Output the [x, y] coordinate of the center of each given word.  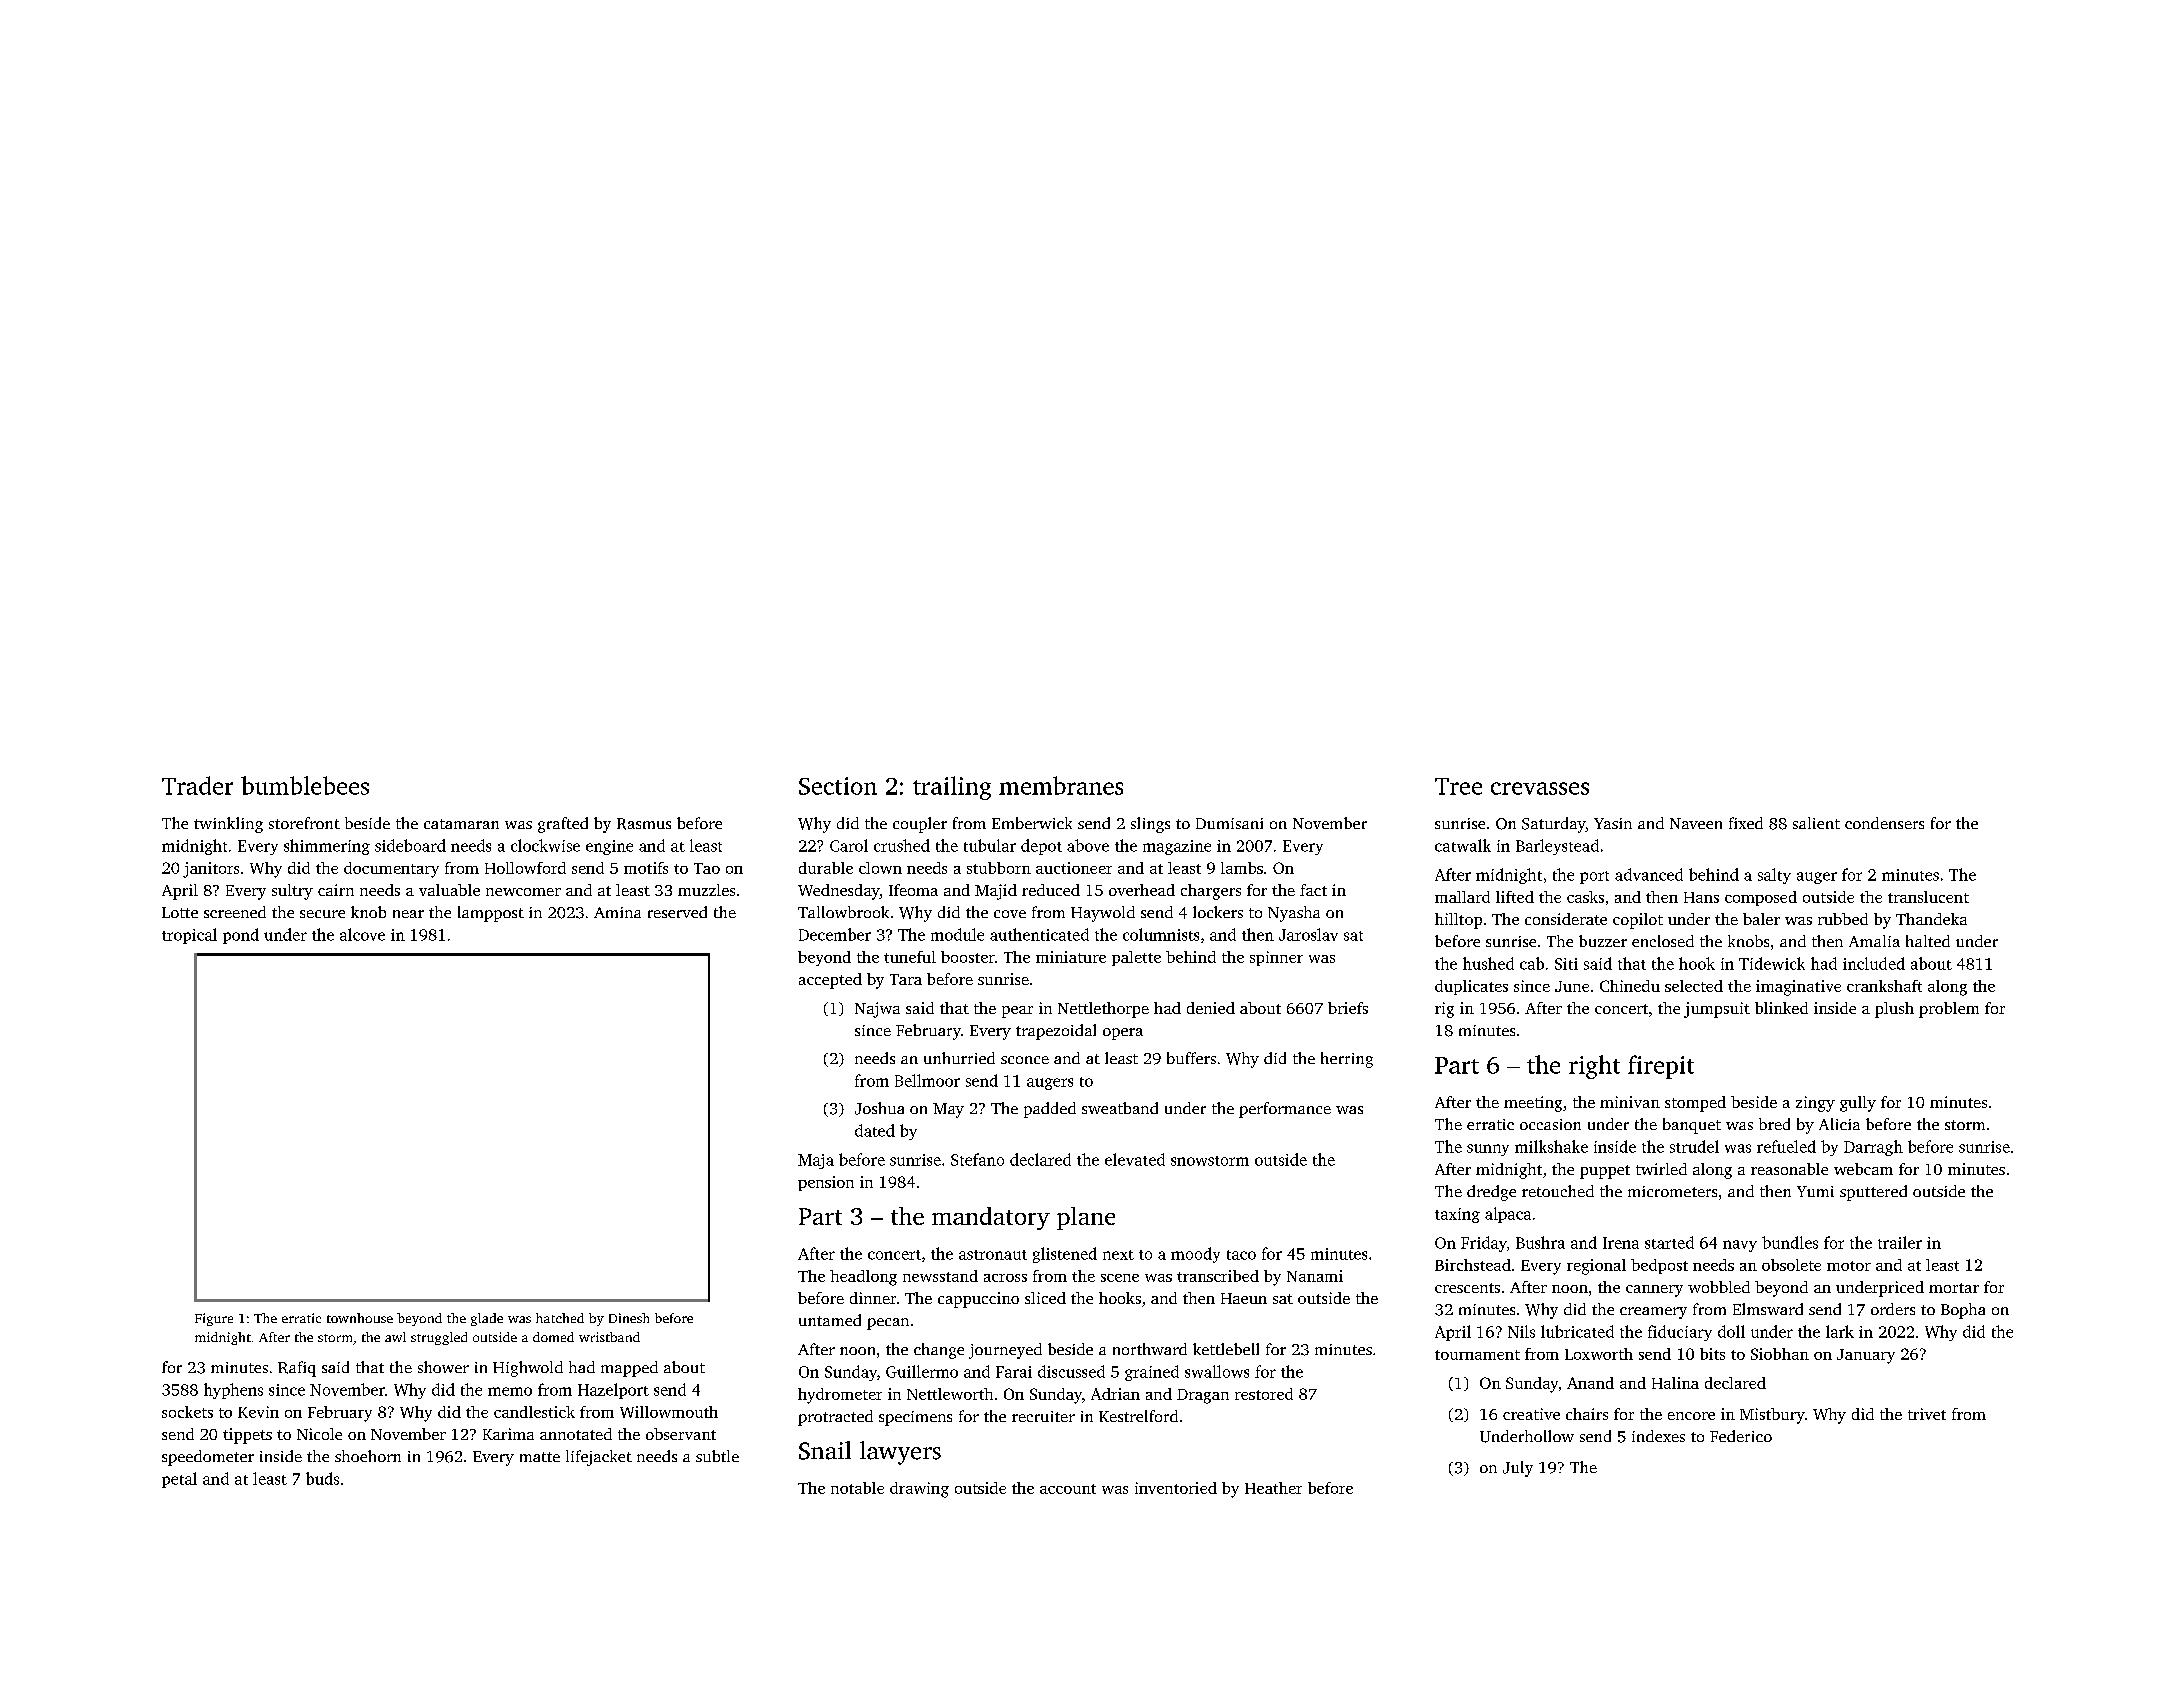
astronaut [993, 1255]
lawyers [900, 1453]
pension [826, 1183]
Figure [214, 1319]
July [1518, 1469]
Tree [1458, 786]
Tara [906, 979]
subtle [717, 1456]
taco [1241, 1255]
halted [1928, 941]
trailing [952, 788]
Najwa [877, 1010]
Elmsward [1768, 1309]
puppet [1605, 1172]
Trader [197, 785]
